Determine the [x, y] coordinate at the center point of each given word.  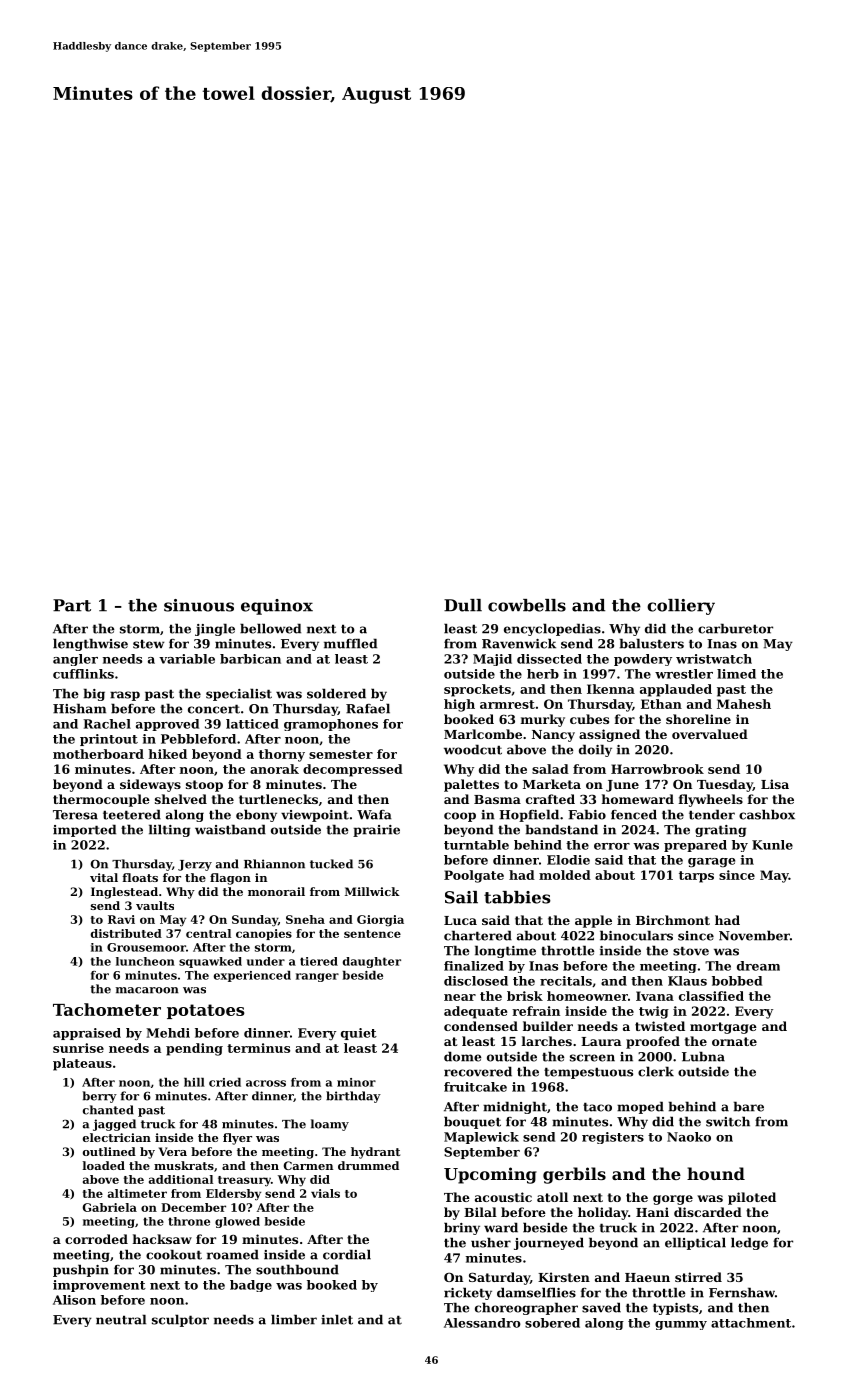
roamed [233, 1254]
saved [601, 1307]
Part [72, 605]
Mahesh [744, 704]
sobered [552, 1323]
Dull [463, 605]
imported [84, 830]
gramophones [331, 725]
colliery [681, 607]
